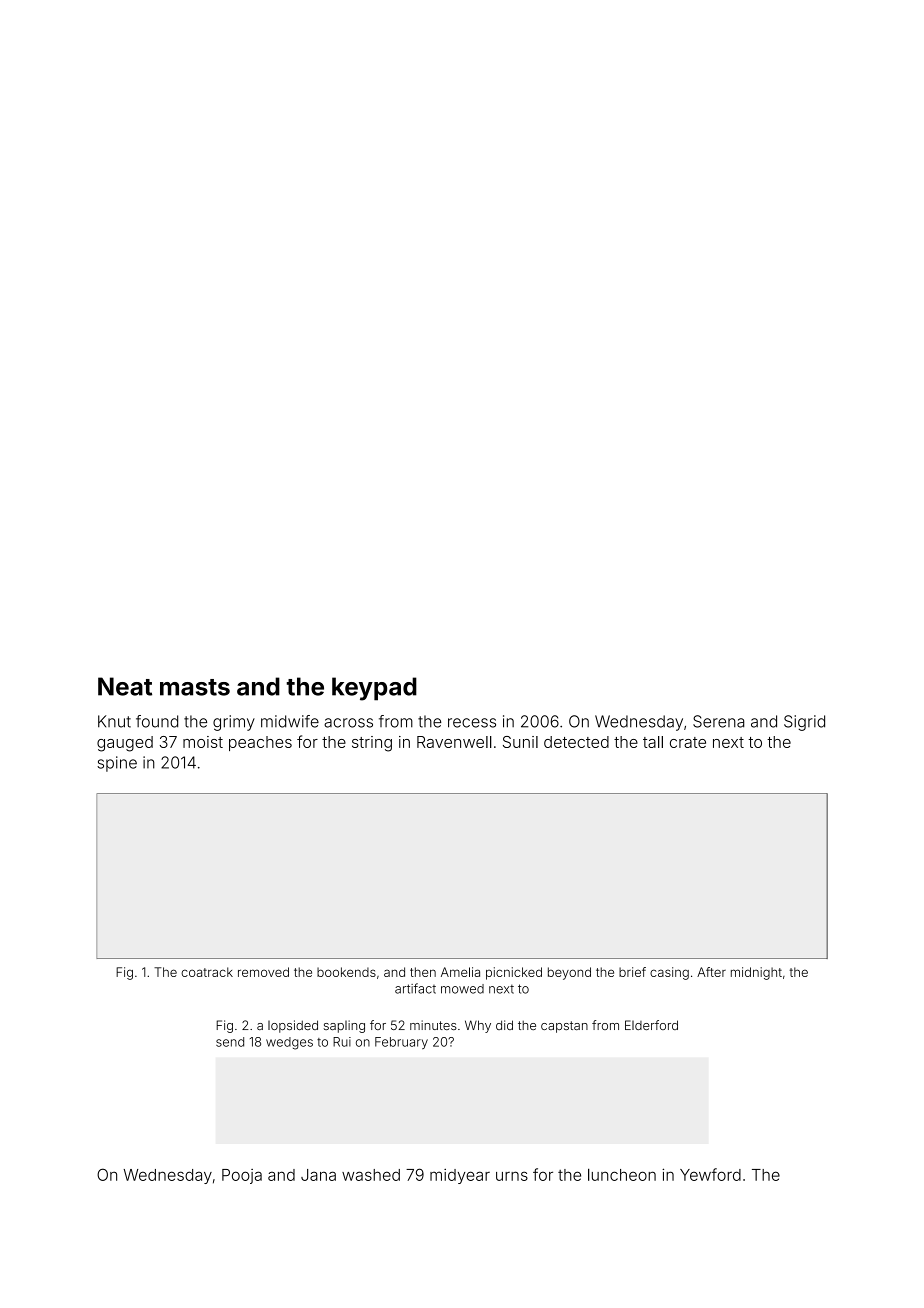 The width and height of the screenshot is (924, 1308). I want to click on After, so click(711, 972).
